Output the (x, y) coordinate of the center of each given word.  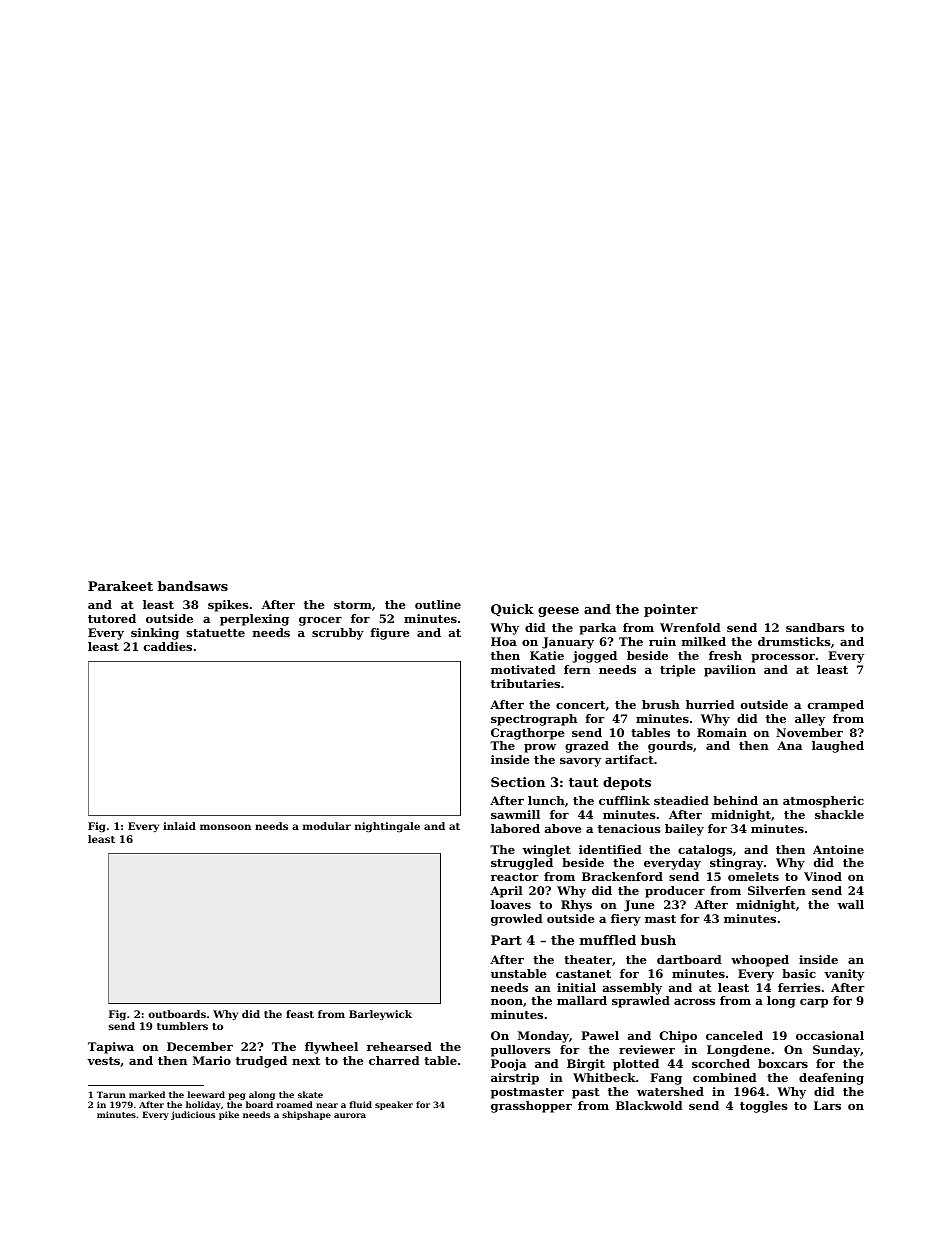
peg (237, 1096)
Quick (512, 610)
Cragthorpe (528, 734)
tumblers (182, 1026)
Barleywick (380, 1015)
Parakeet (120, 586)
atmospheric (823, 802)
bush (658, 940)
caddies (168, 646)
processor (783, 658)
